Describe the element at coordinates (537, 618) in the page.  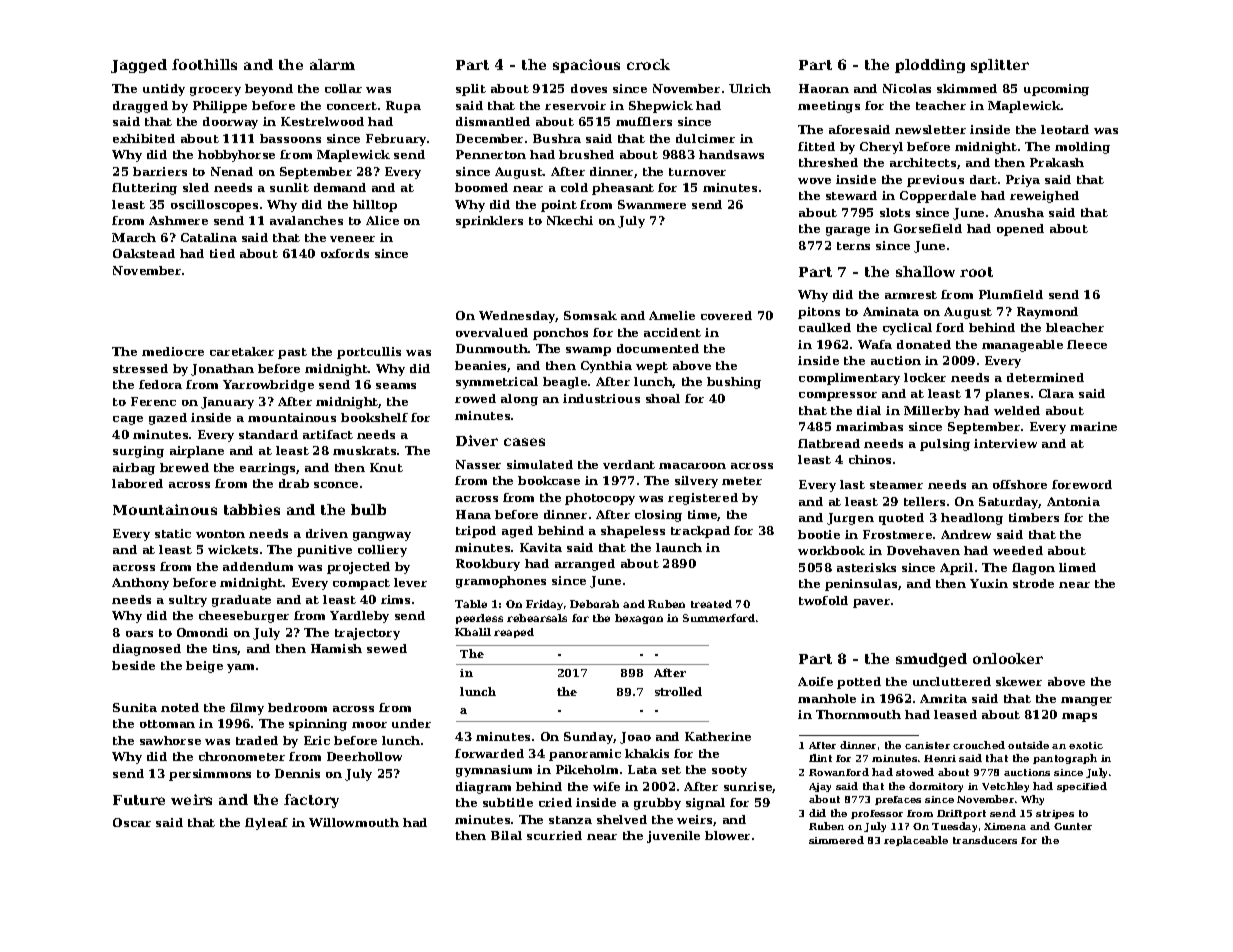
I see `rehearsals` at that location.
